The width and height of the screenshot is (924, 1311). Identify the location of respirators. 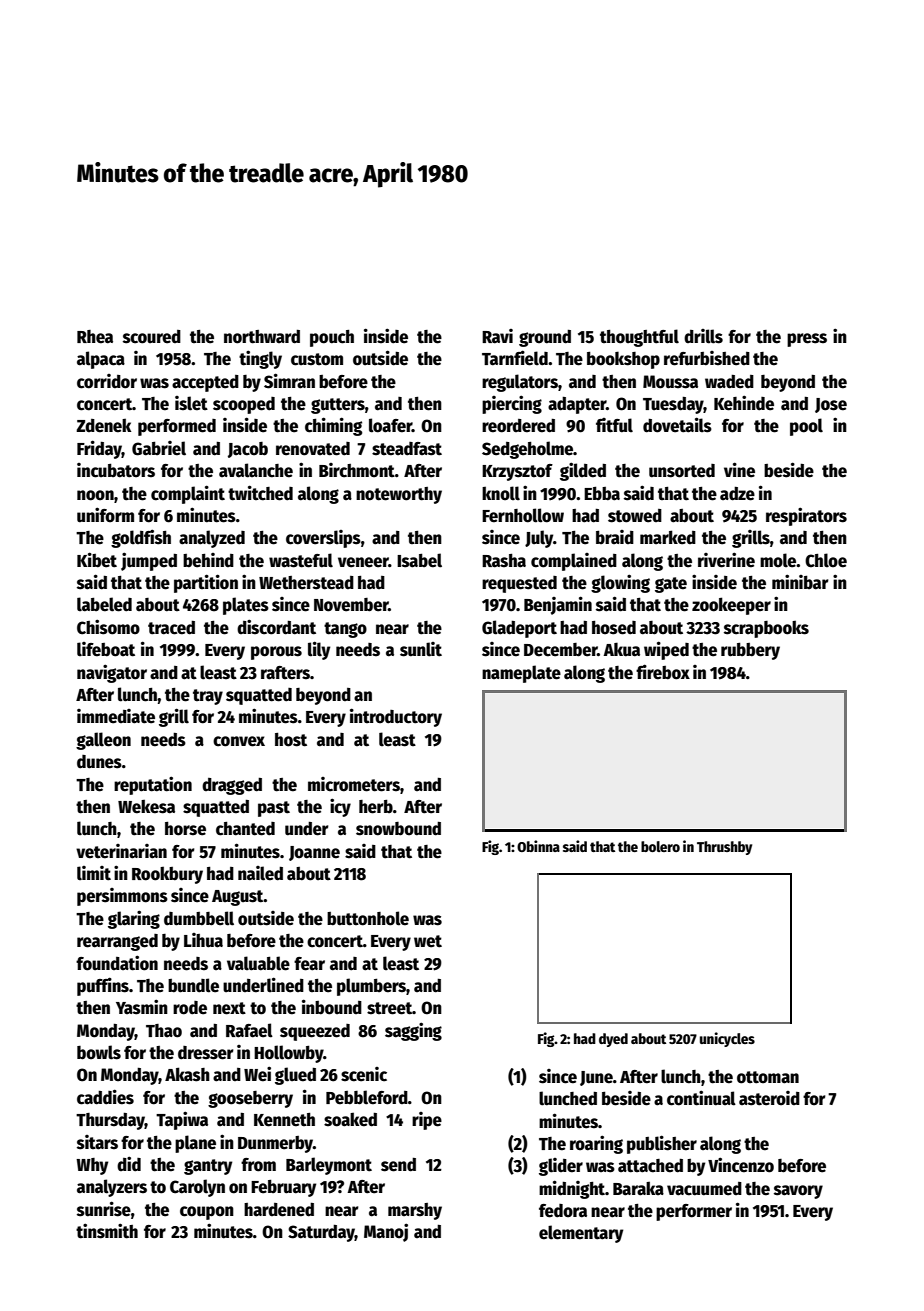
(806, 516).
